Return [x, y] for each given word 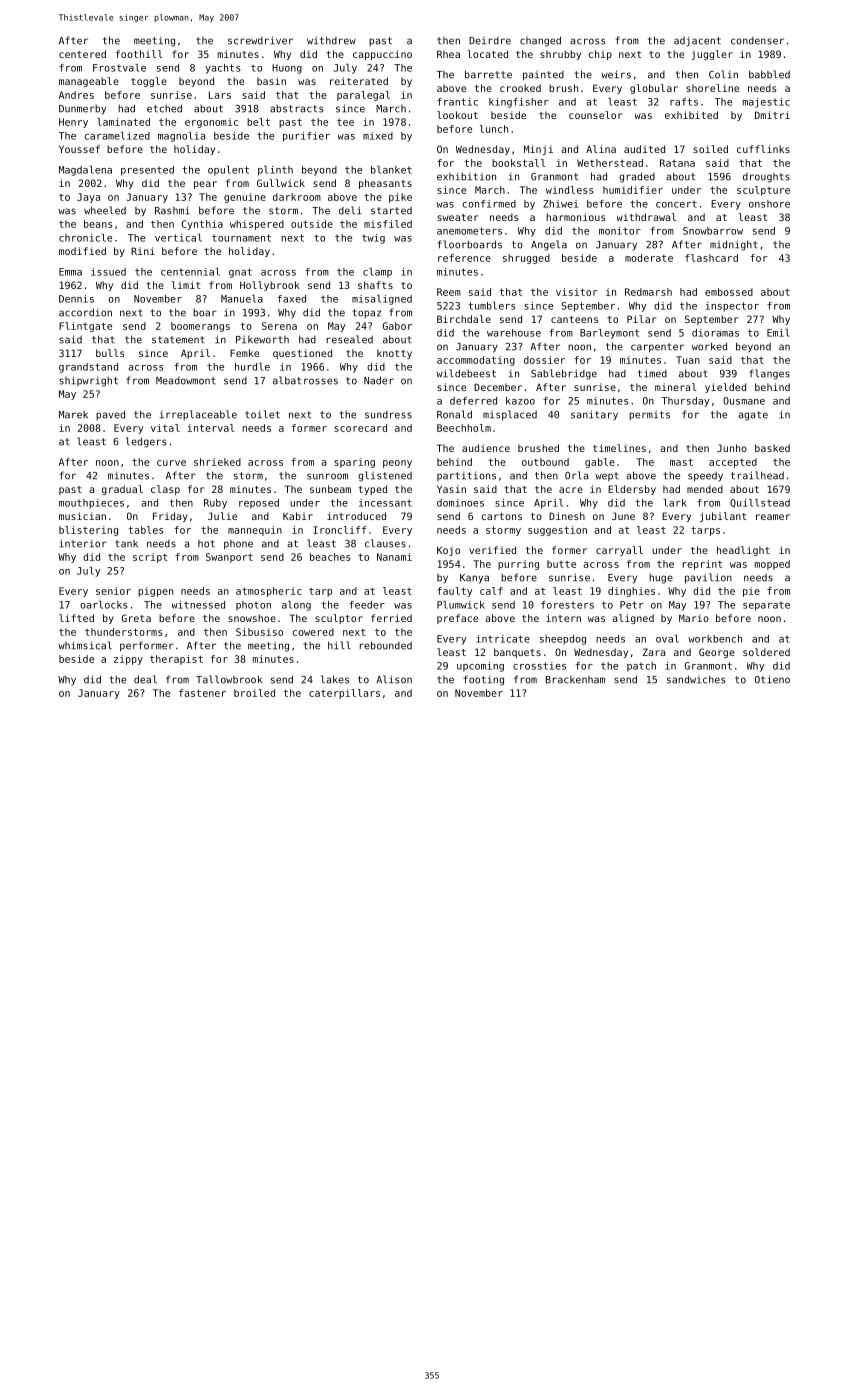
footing [484, 680]
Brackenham [575, 680]
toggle [149, 82]
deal [145, 679]
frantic [457, 102]
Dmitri [772, 115]
